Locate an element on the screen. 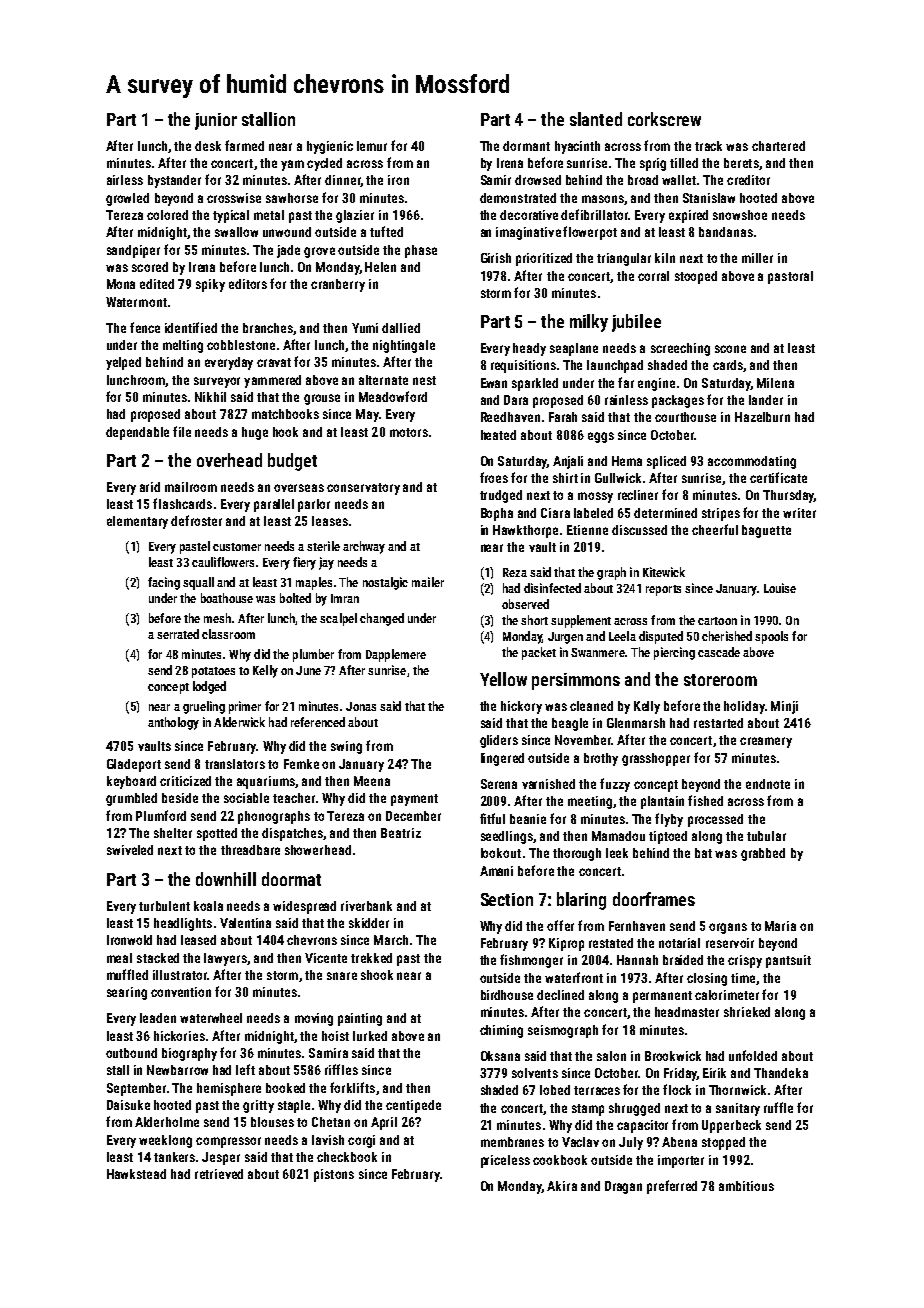 The height and width of the screenshot is (1308, 924). slanted is located at coordinates (596, 119).
